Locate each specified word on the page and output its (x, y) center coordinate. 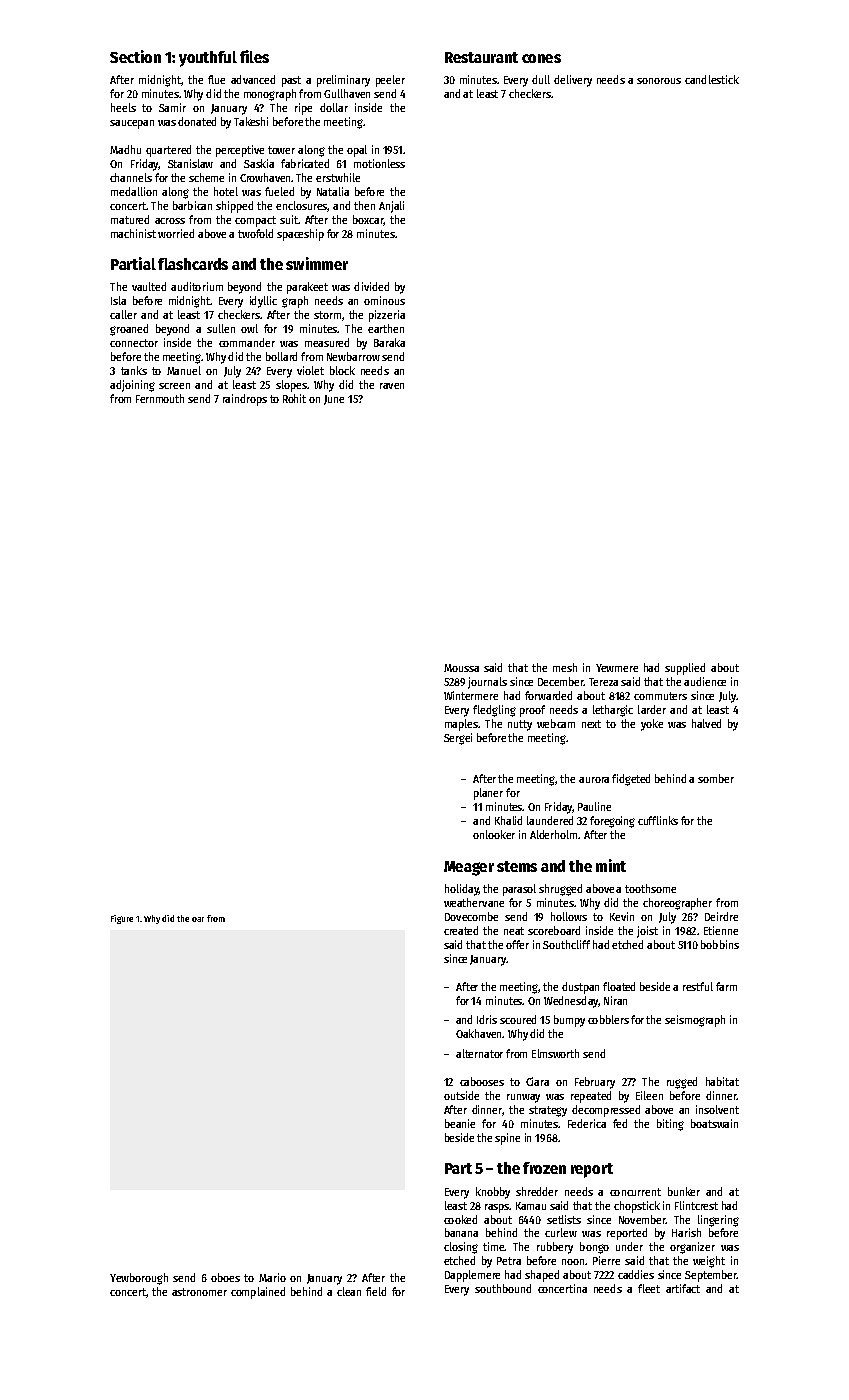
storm (327, 315)
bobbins (720, 944)
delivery (573, 81)
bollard (281, 356)
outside (461, 1095)
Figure (122, 919)
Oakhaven (479, 1033)
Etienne (721, 930)
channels (131, 177)
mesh (565, 667)
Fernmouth (160, 398)
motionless (379, 163)
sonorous (659, 81)
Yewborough (139, 1279)
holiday (462, 890)
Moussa (461, 668)
